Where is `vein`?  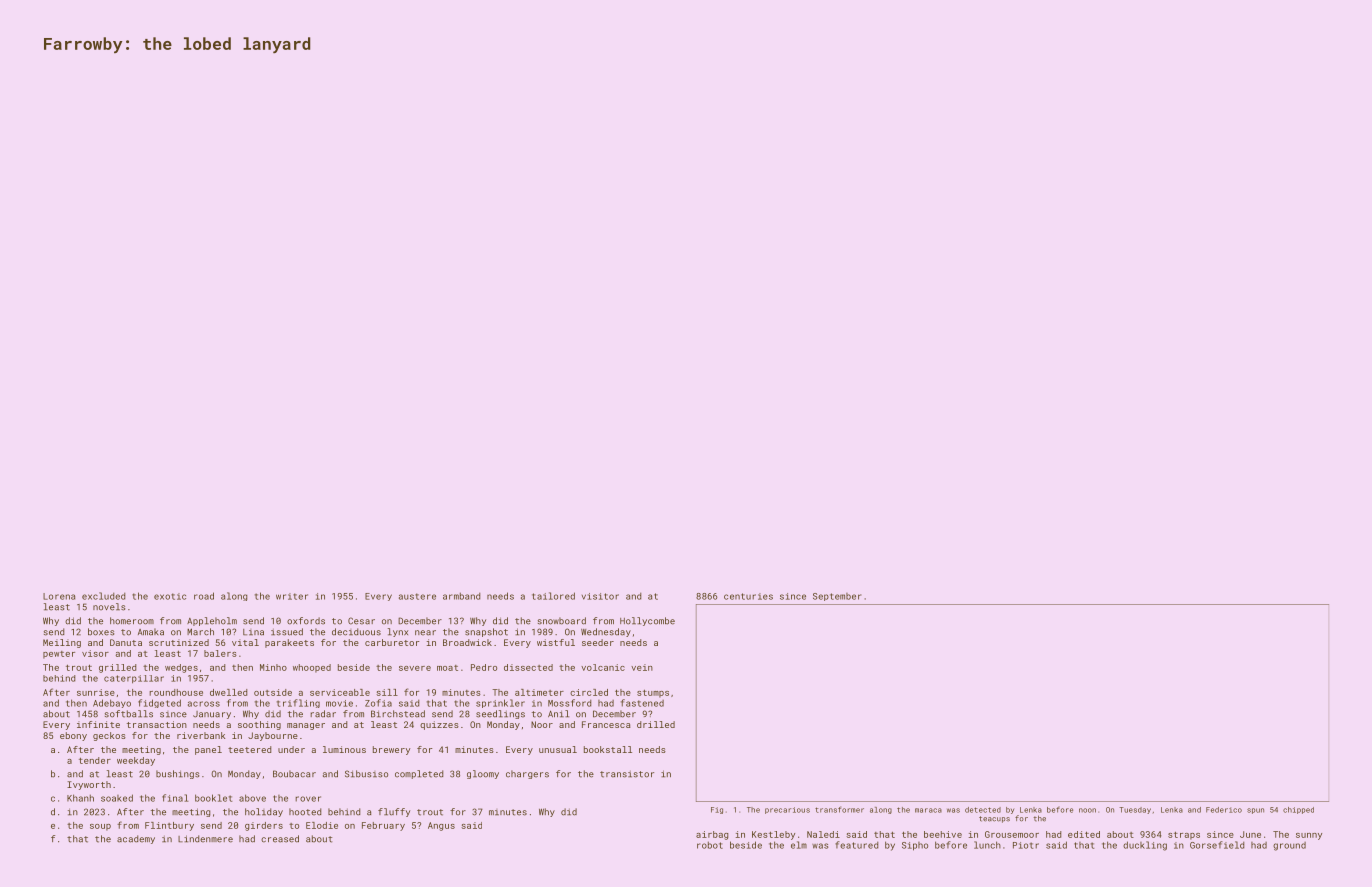 vein is located at coordinates (642, 667).
